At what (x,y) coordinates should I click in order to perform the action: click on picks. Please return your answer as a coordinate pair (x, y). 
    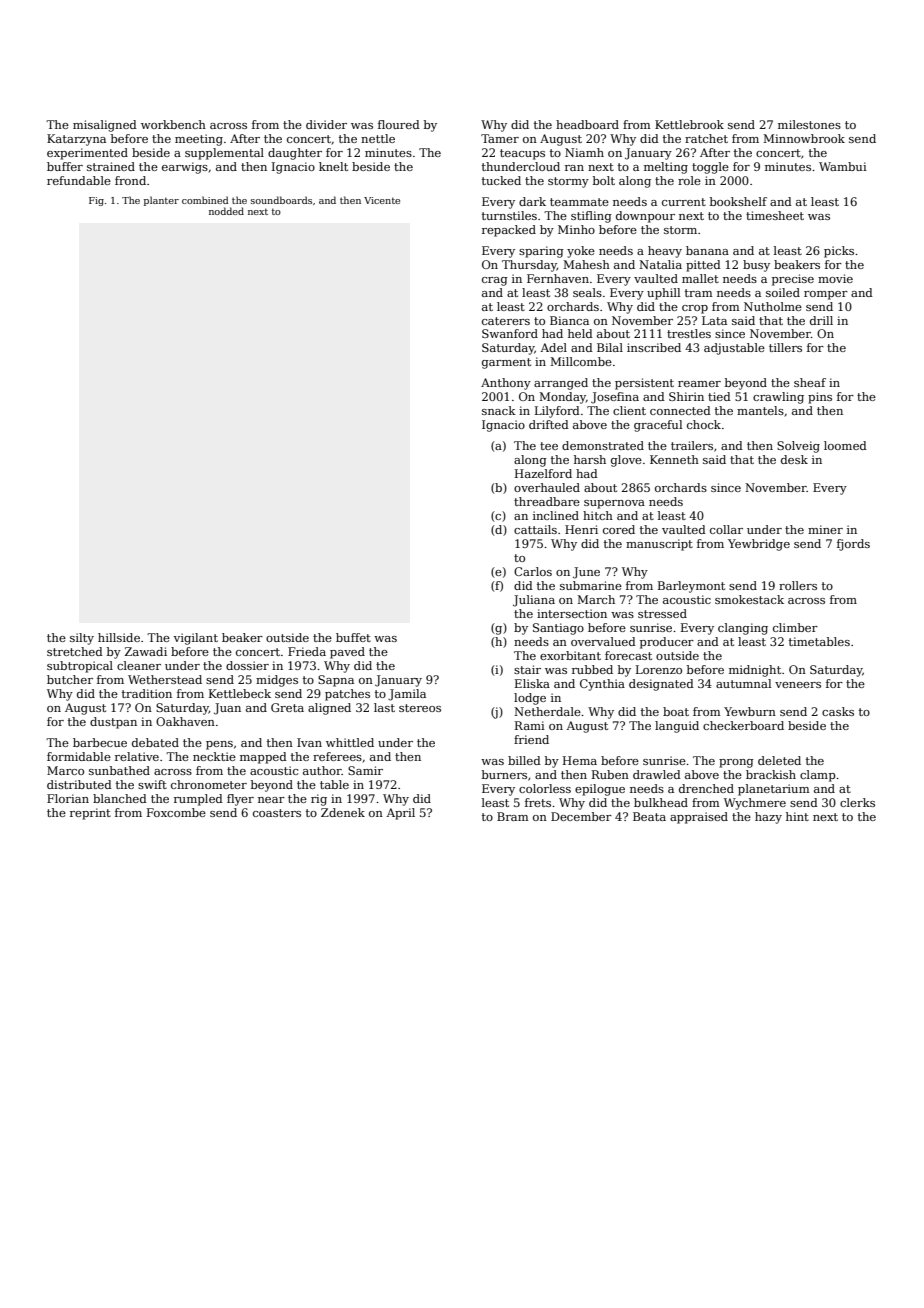
    Looking at the image, I should click on (839, 252).
